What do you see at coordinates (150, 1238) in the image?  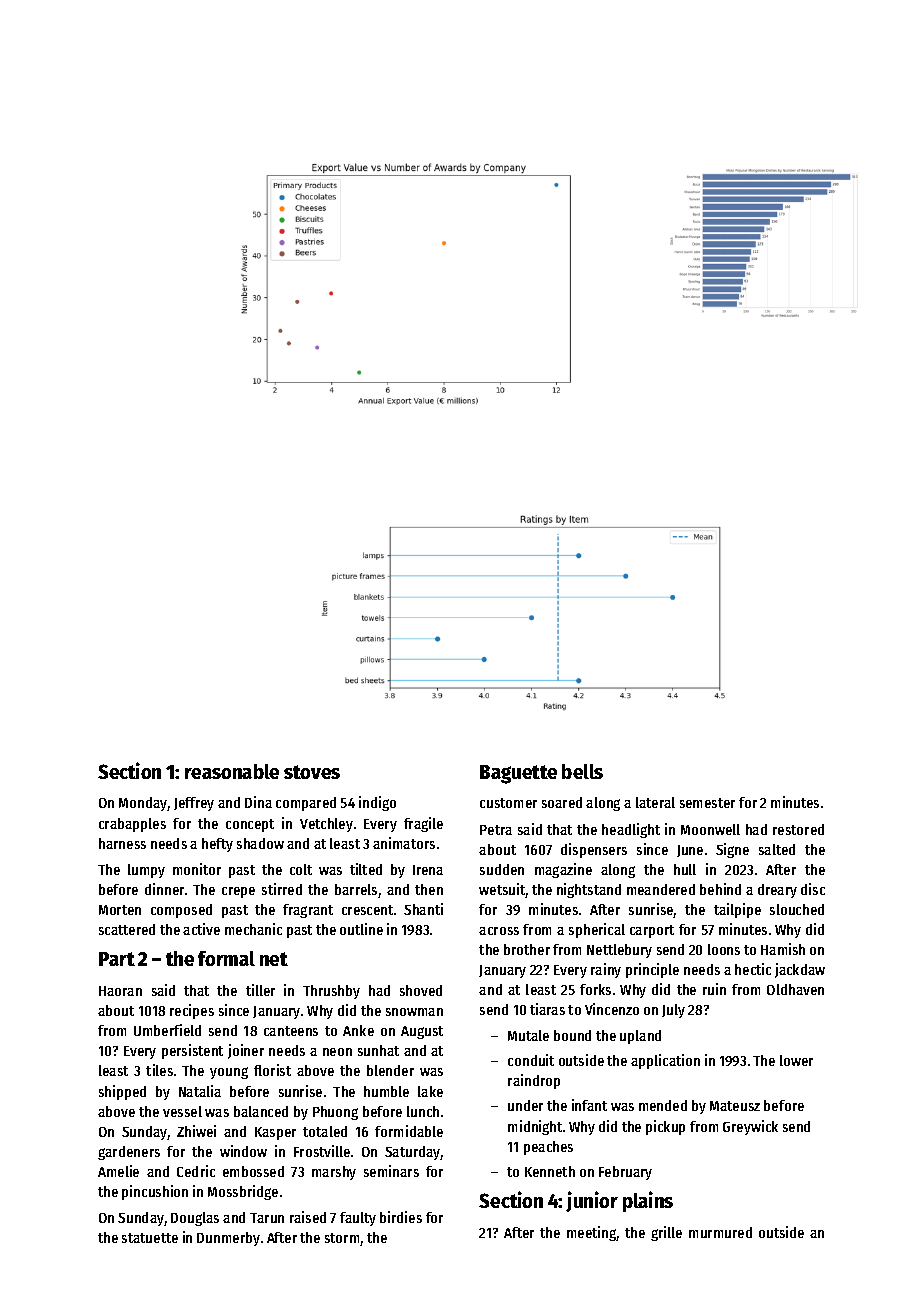 I see `statuette` at bounding box center [150, 1238].
